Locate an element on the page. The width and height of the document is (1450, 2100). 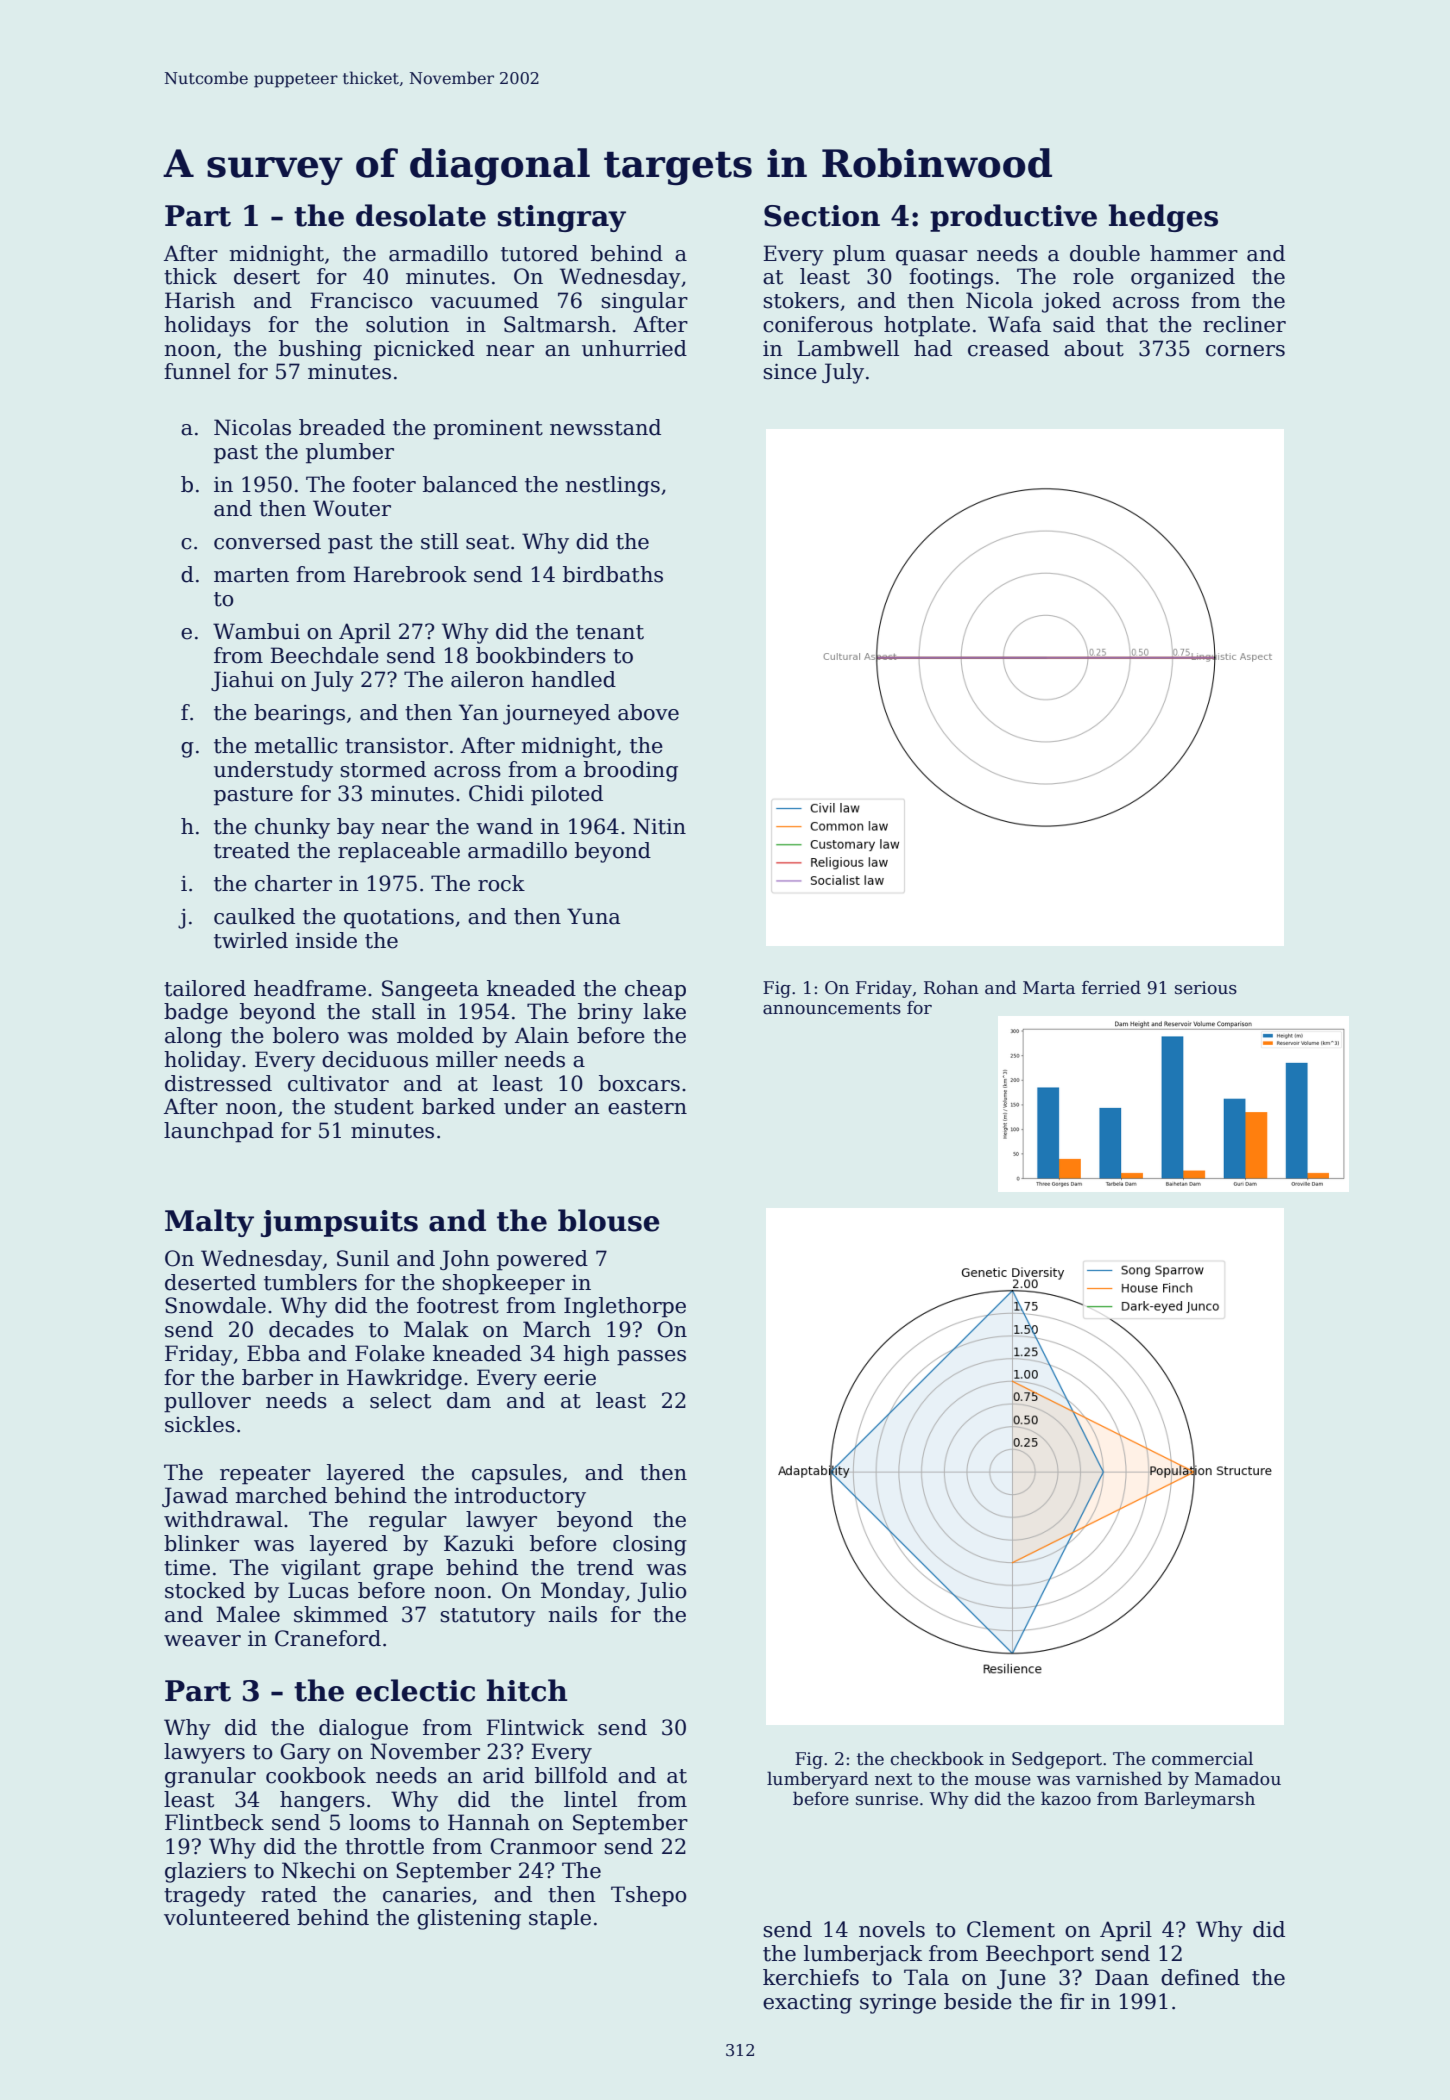
Harish is located at coordinates (200, 300).
